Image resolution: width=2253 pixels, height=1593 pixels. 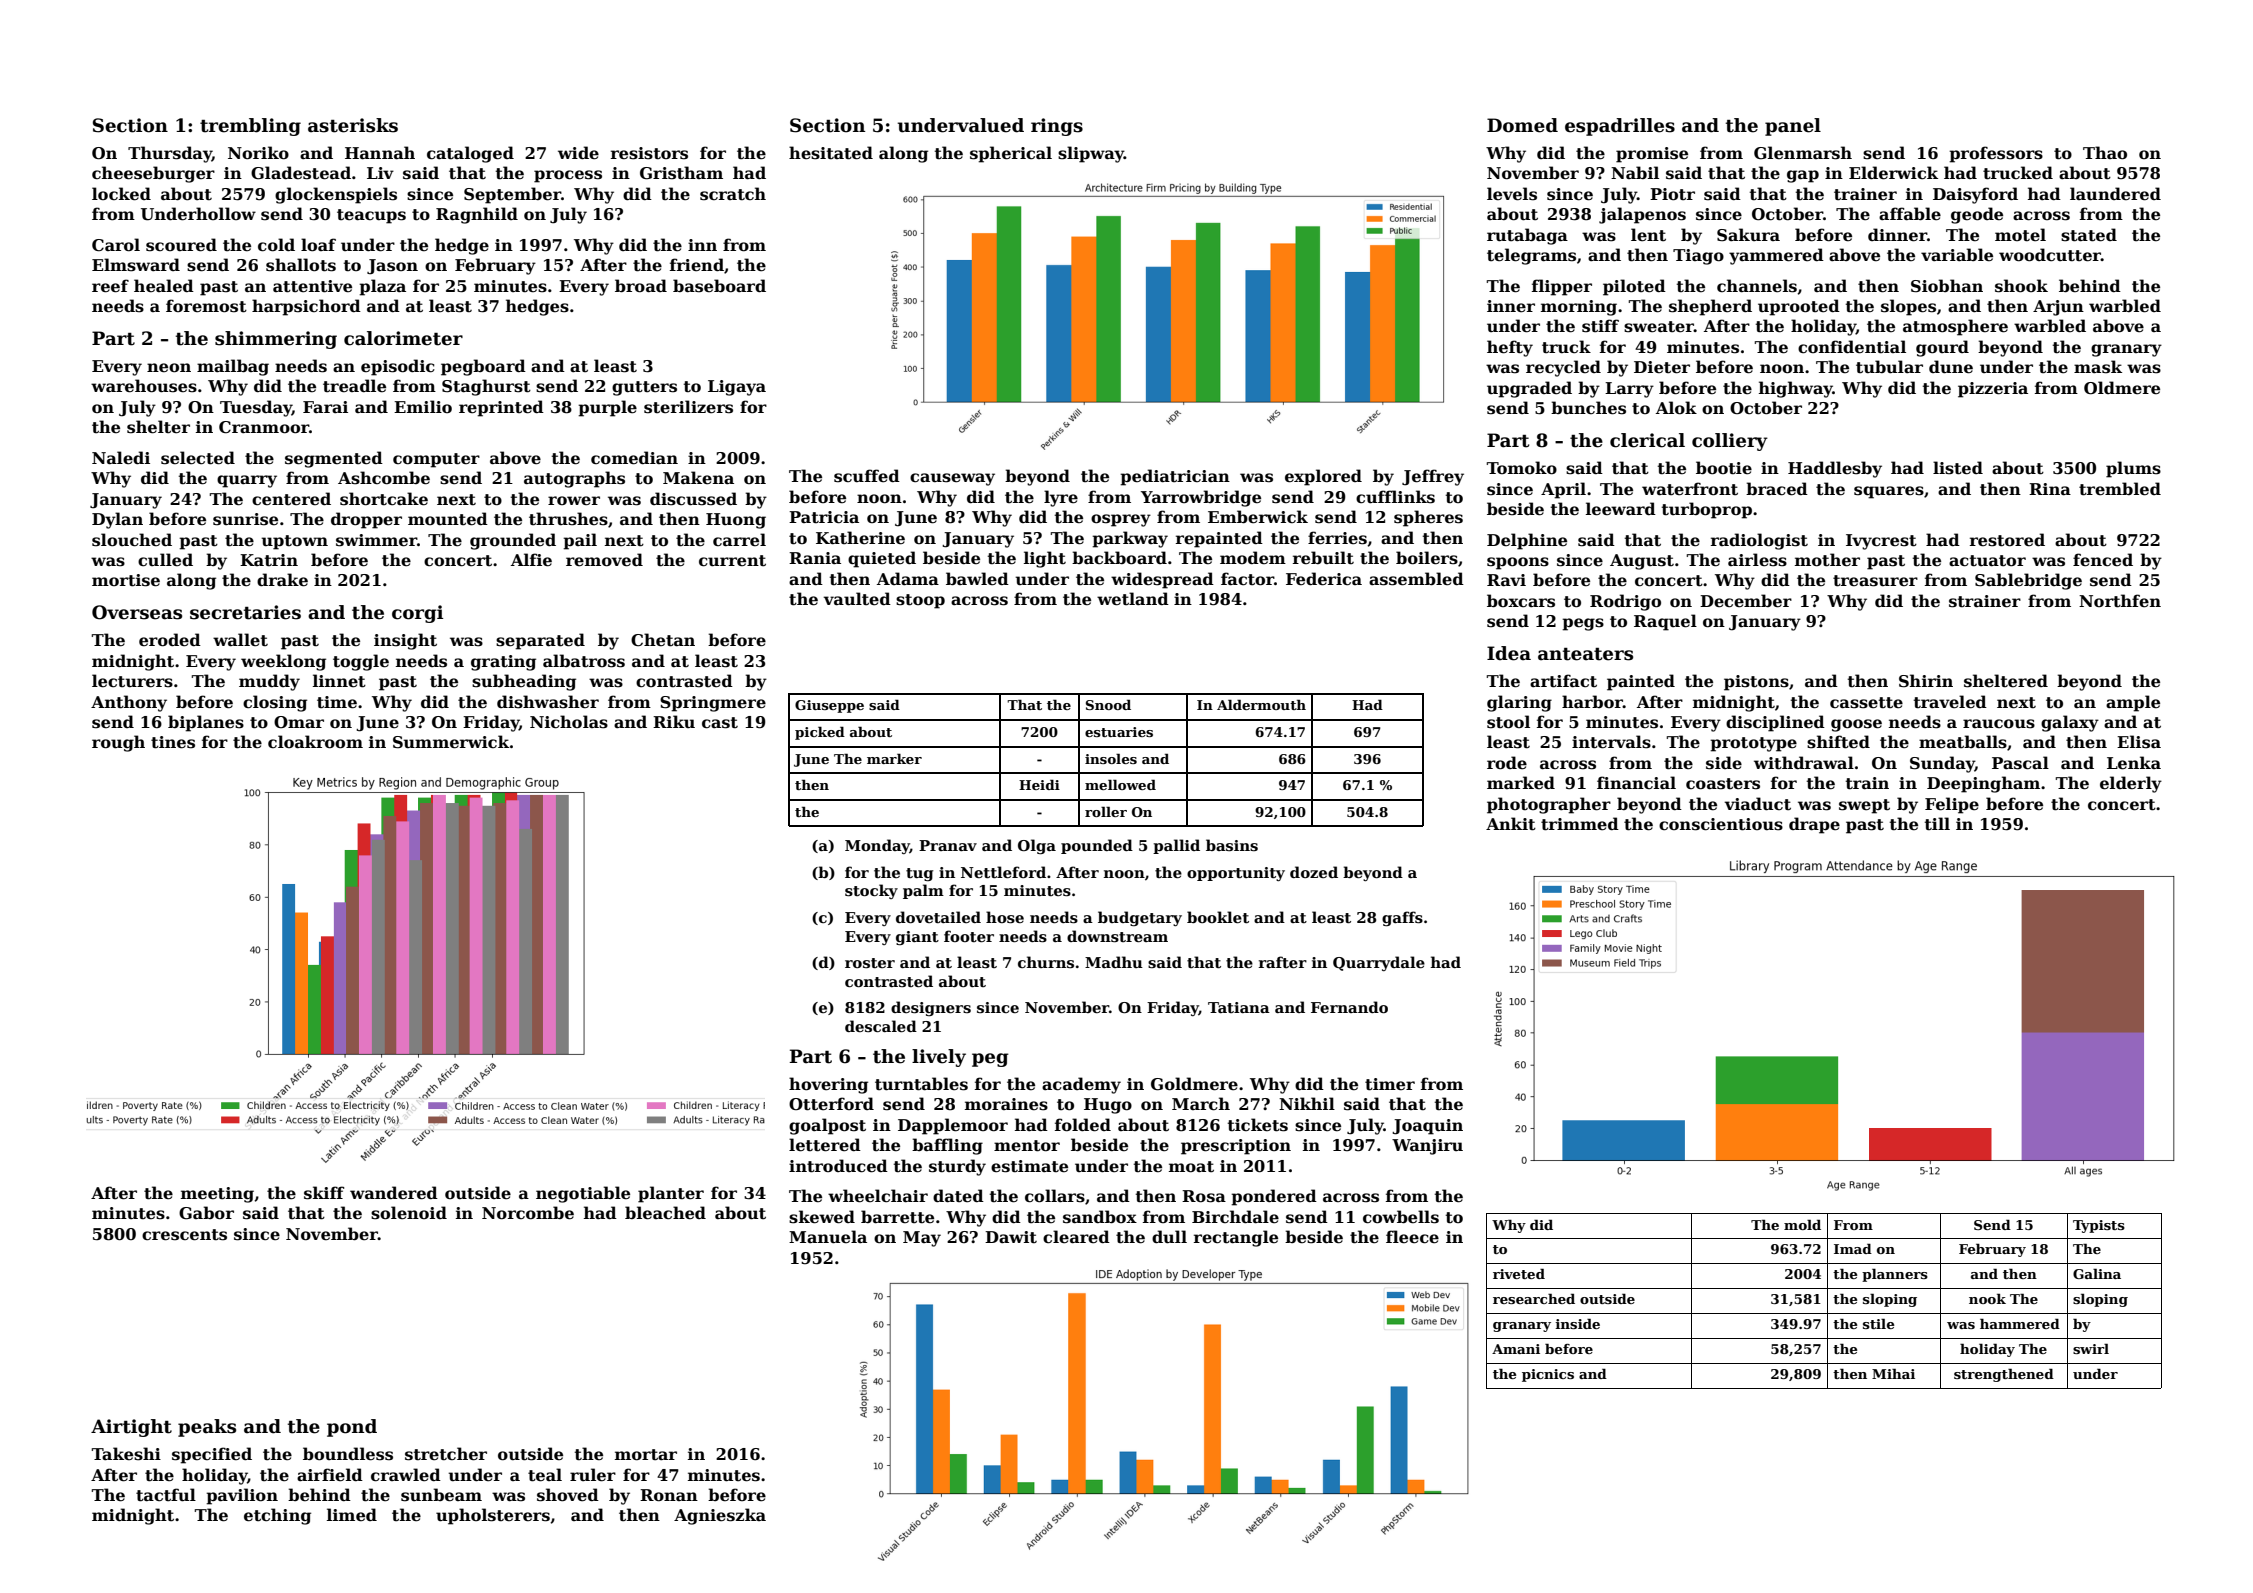 I want to click on mold, so click(x=1802, y=1224).
